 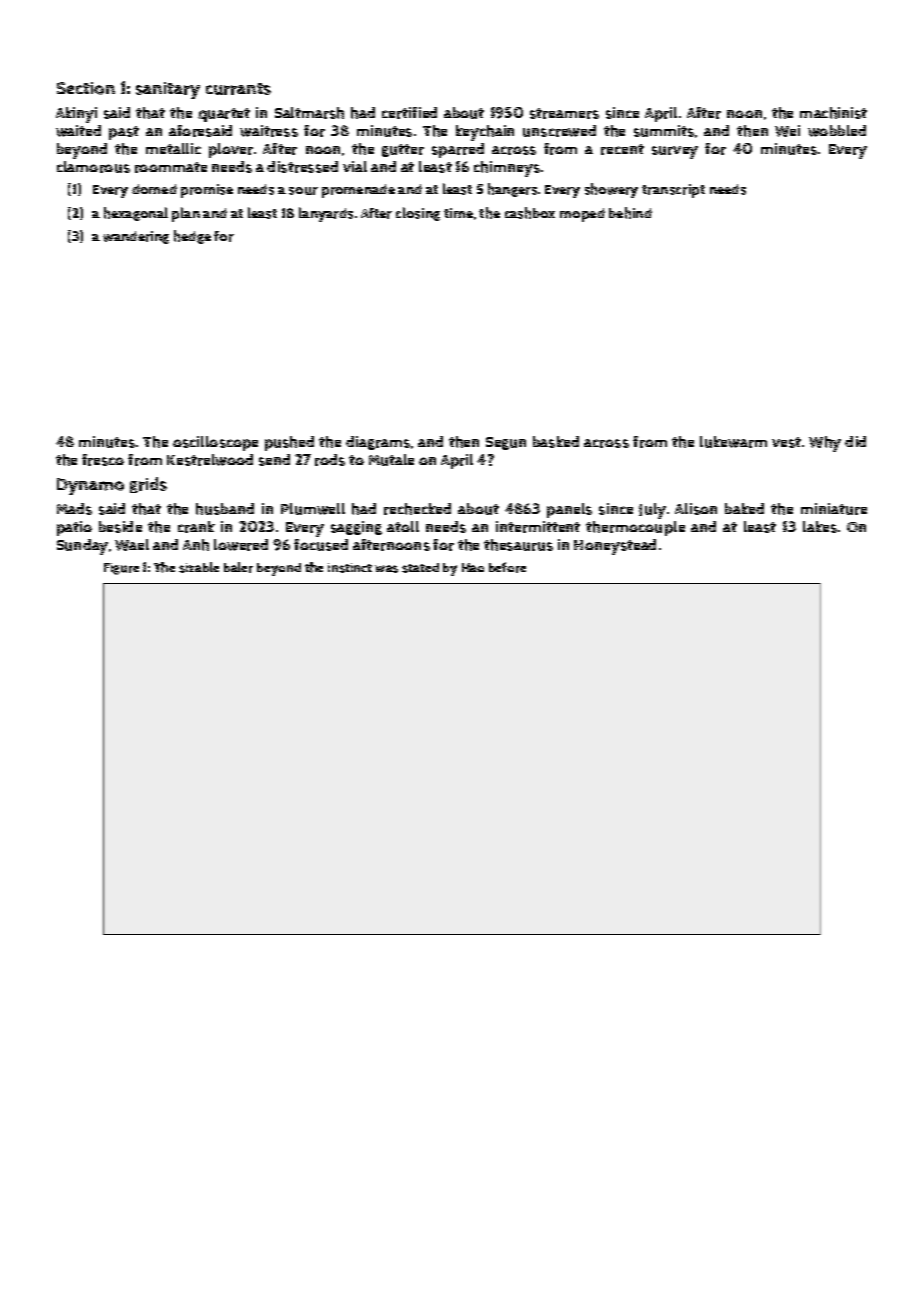 What do you see at coordinates (121, 569) in the screenshot?
I see `Figure` at bounding box center [121, 569].
